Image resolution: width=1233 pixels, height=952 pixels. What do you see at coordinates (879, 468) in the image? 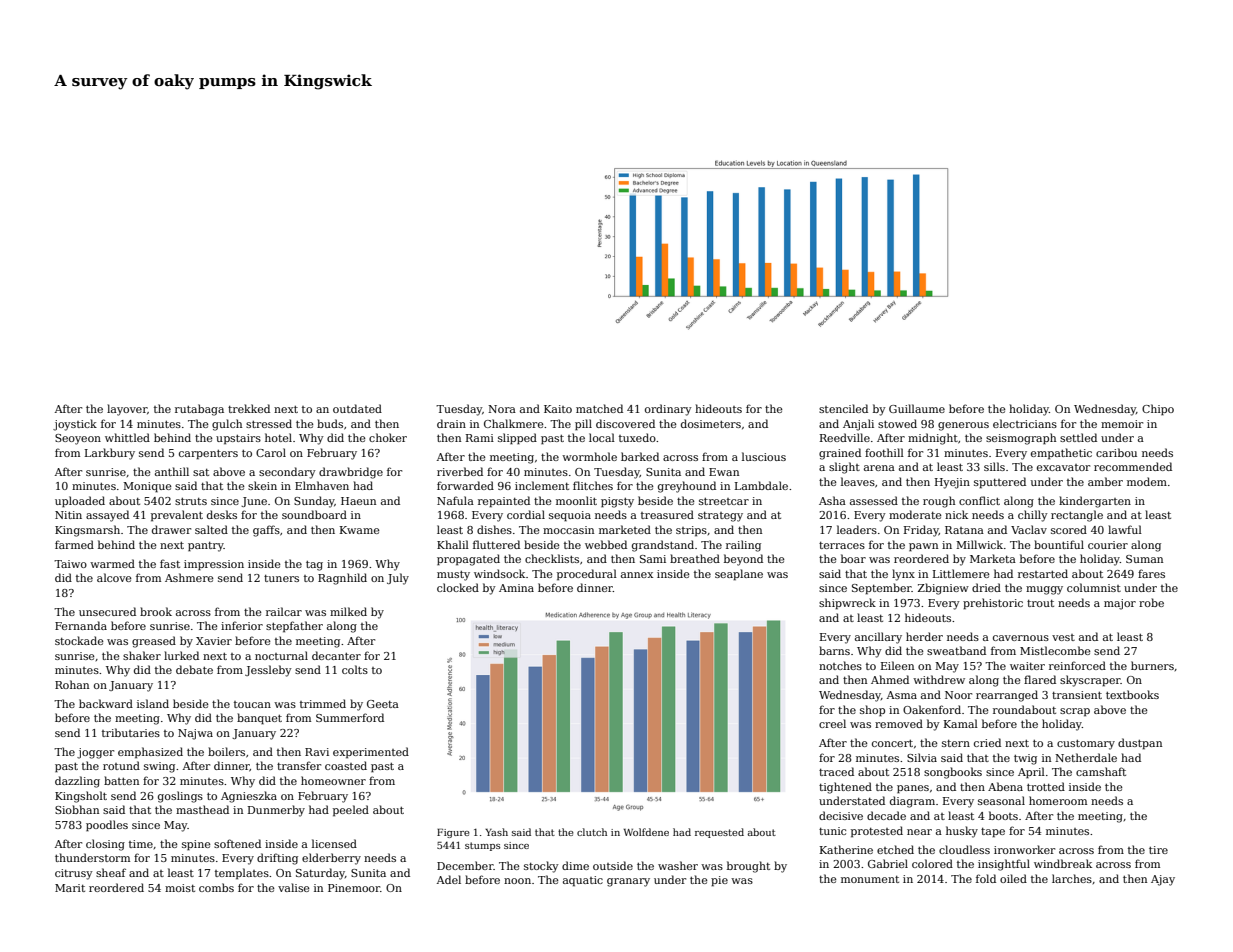
I see `arena` at bounding box center [879, 468].
